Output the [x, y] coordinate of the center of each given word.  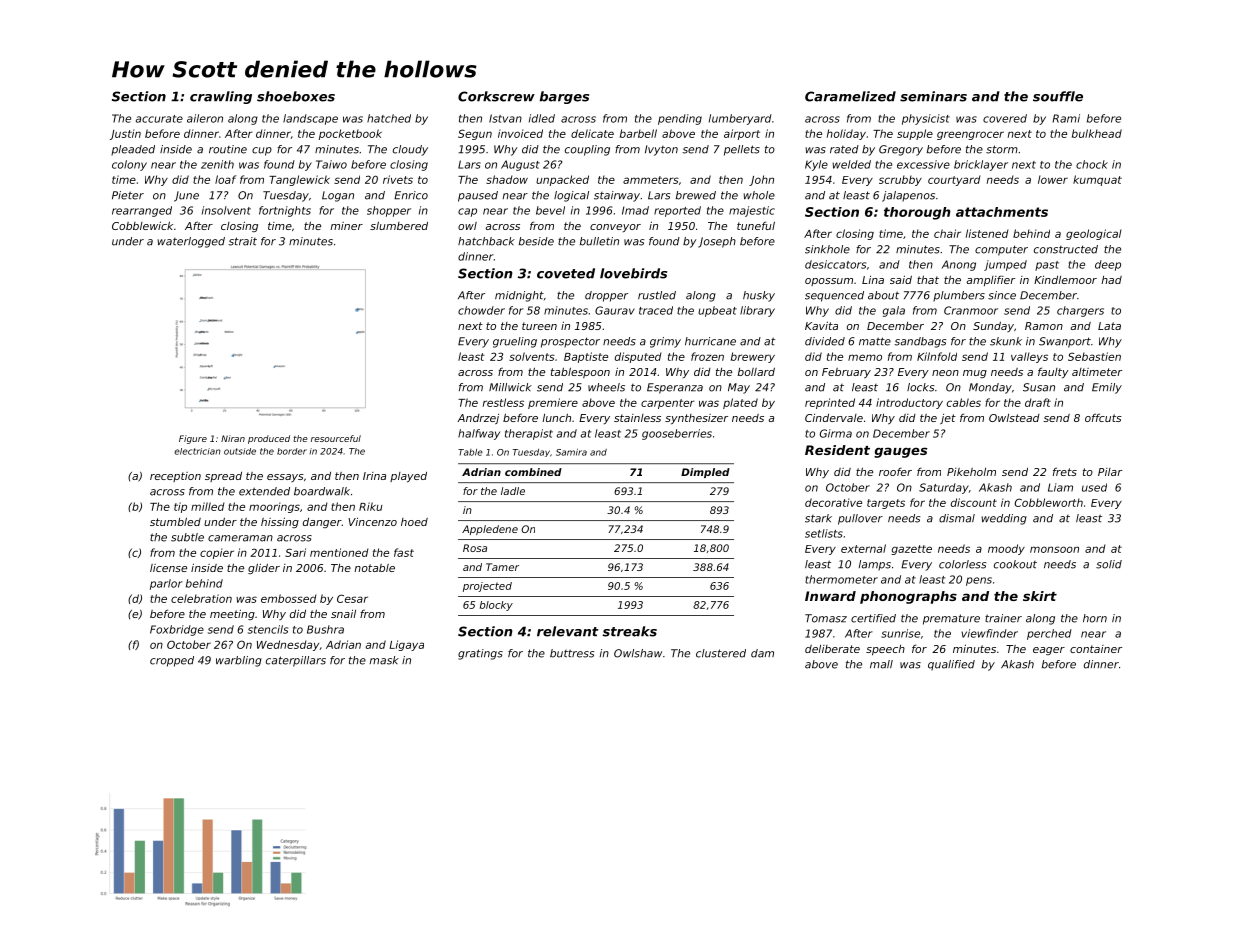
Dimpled [705, 473]
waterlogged [191, 242]
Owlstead [1014, 418]
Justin [125, 134]
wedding [1004, 519]
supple [915, 134]
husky [759, 296]
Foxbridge [177, 630]
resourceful [336, 438]
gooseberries [677, 434]
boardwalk [322, 491]
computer [1001, 250]
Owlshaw [638, 653]
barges [564, 97]
